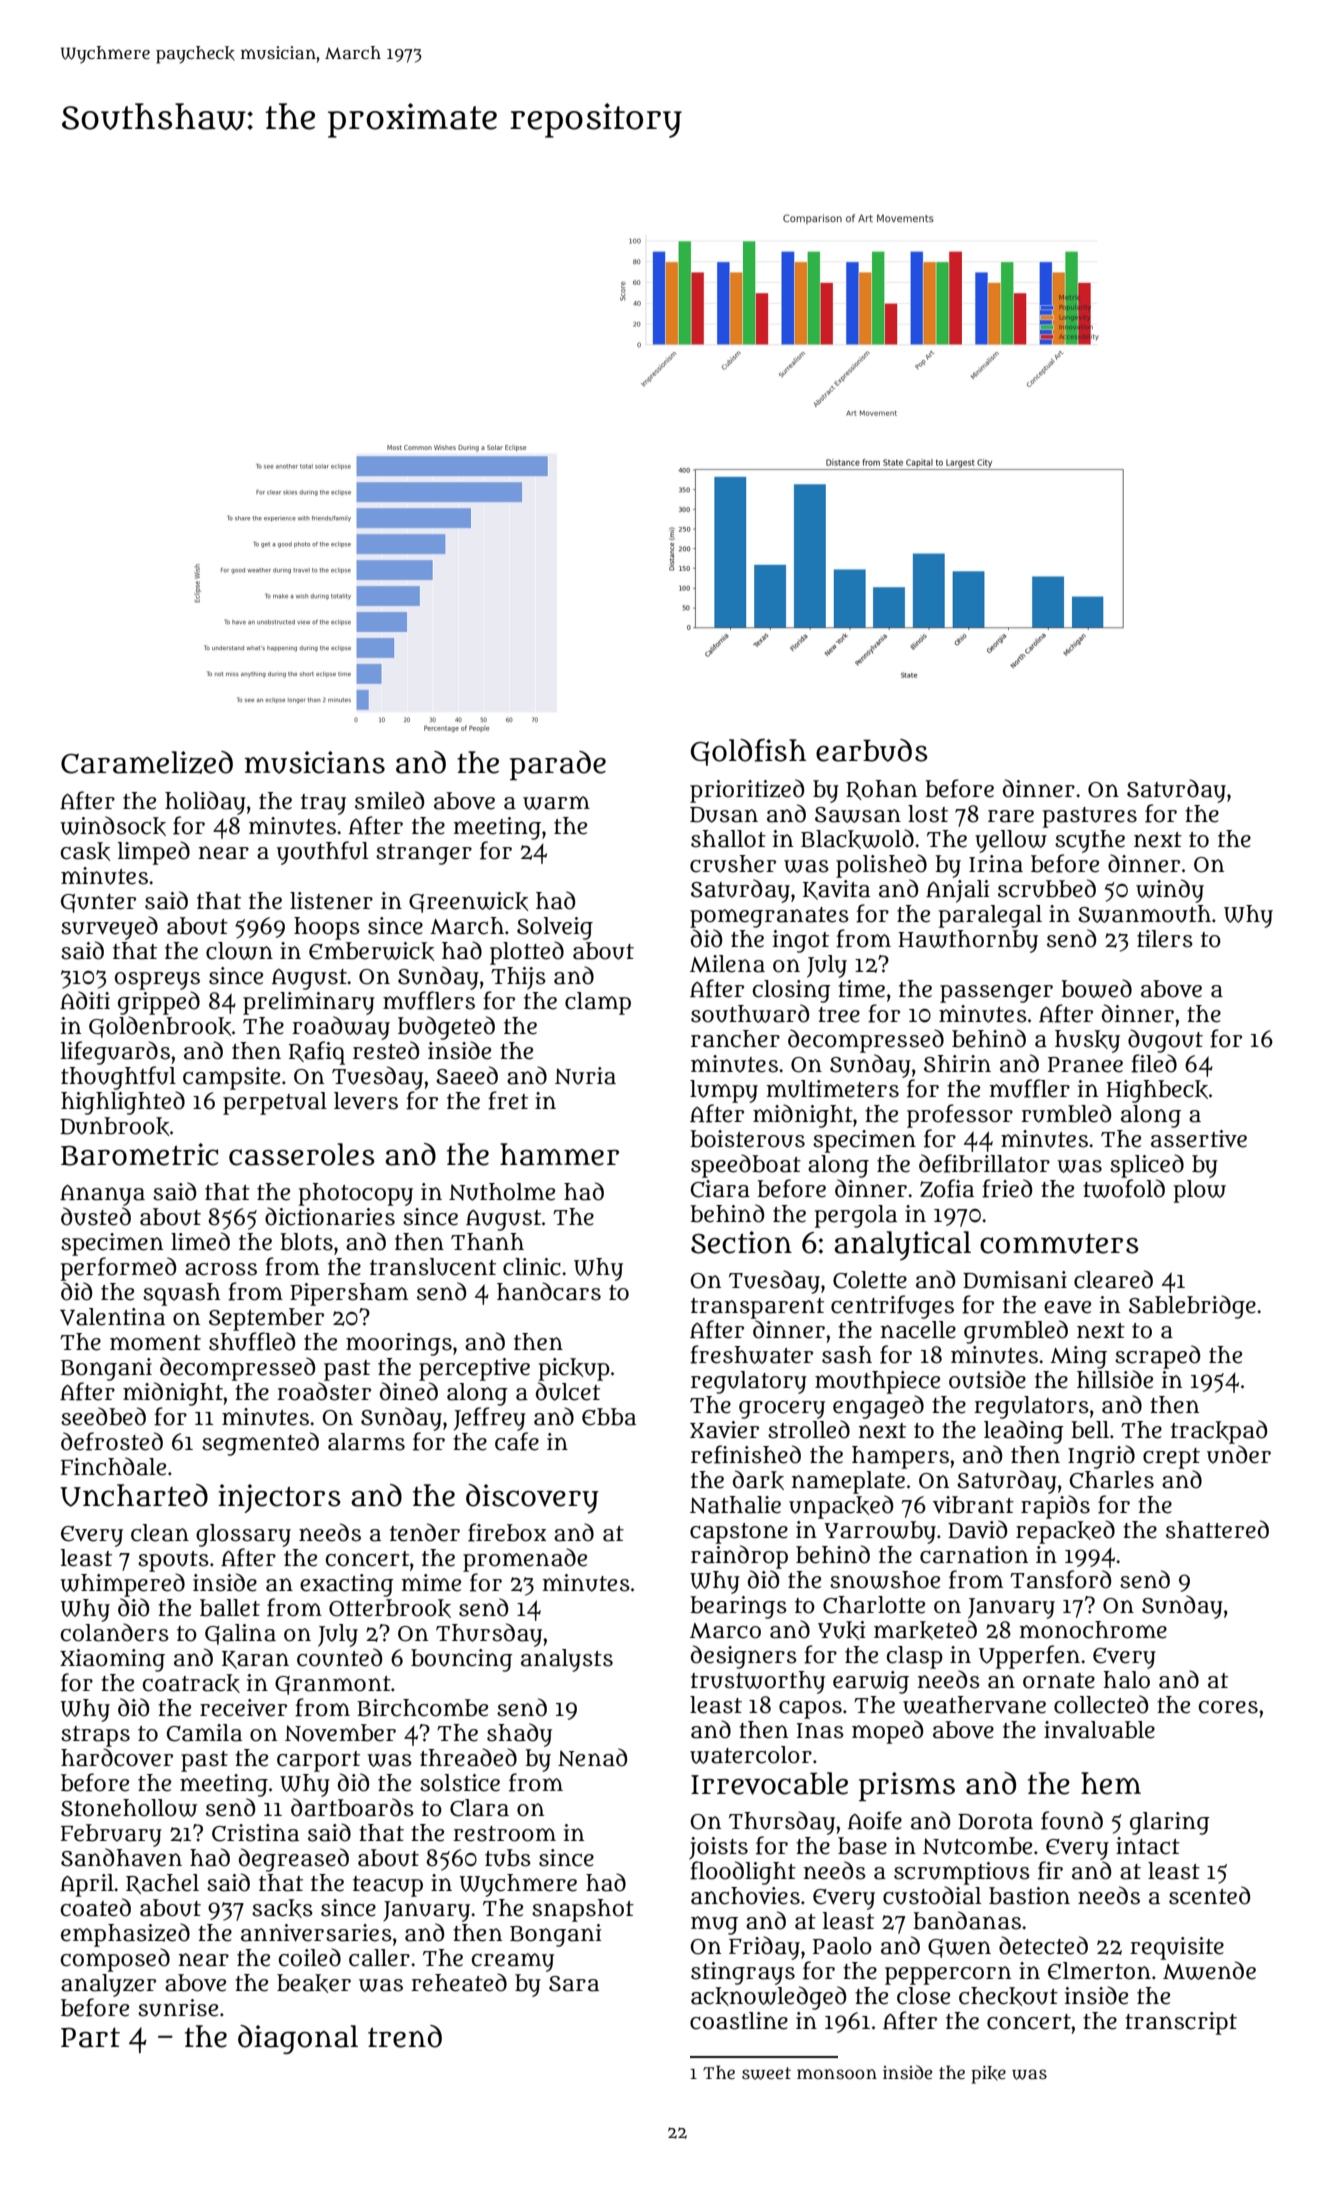 The width and height of the screenshot is (1334, 2198). What do you see at coordinates (870, 1280) in the screenshot?
I see `Colette` at bounding box center [870, 1280].
